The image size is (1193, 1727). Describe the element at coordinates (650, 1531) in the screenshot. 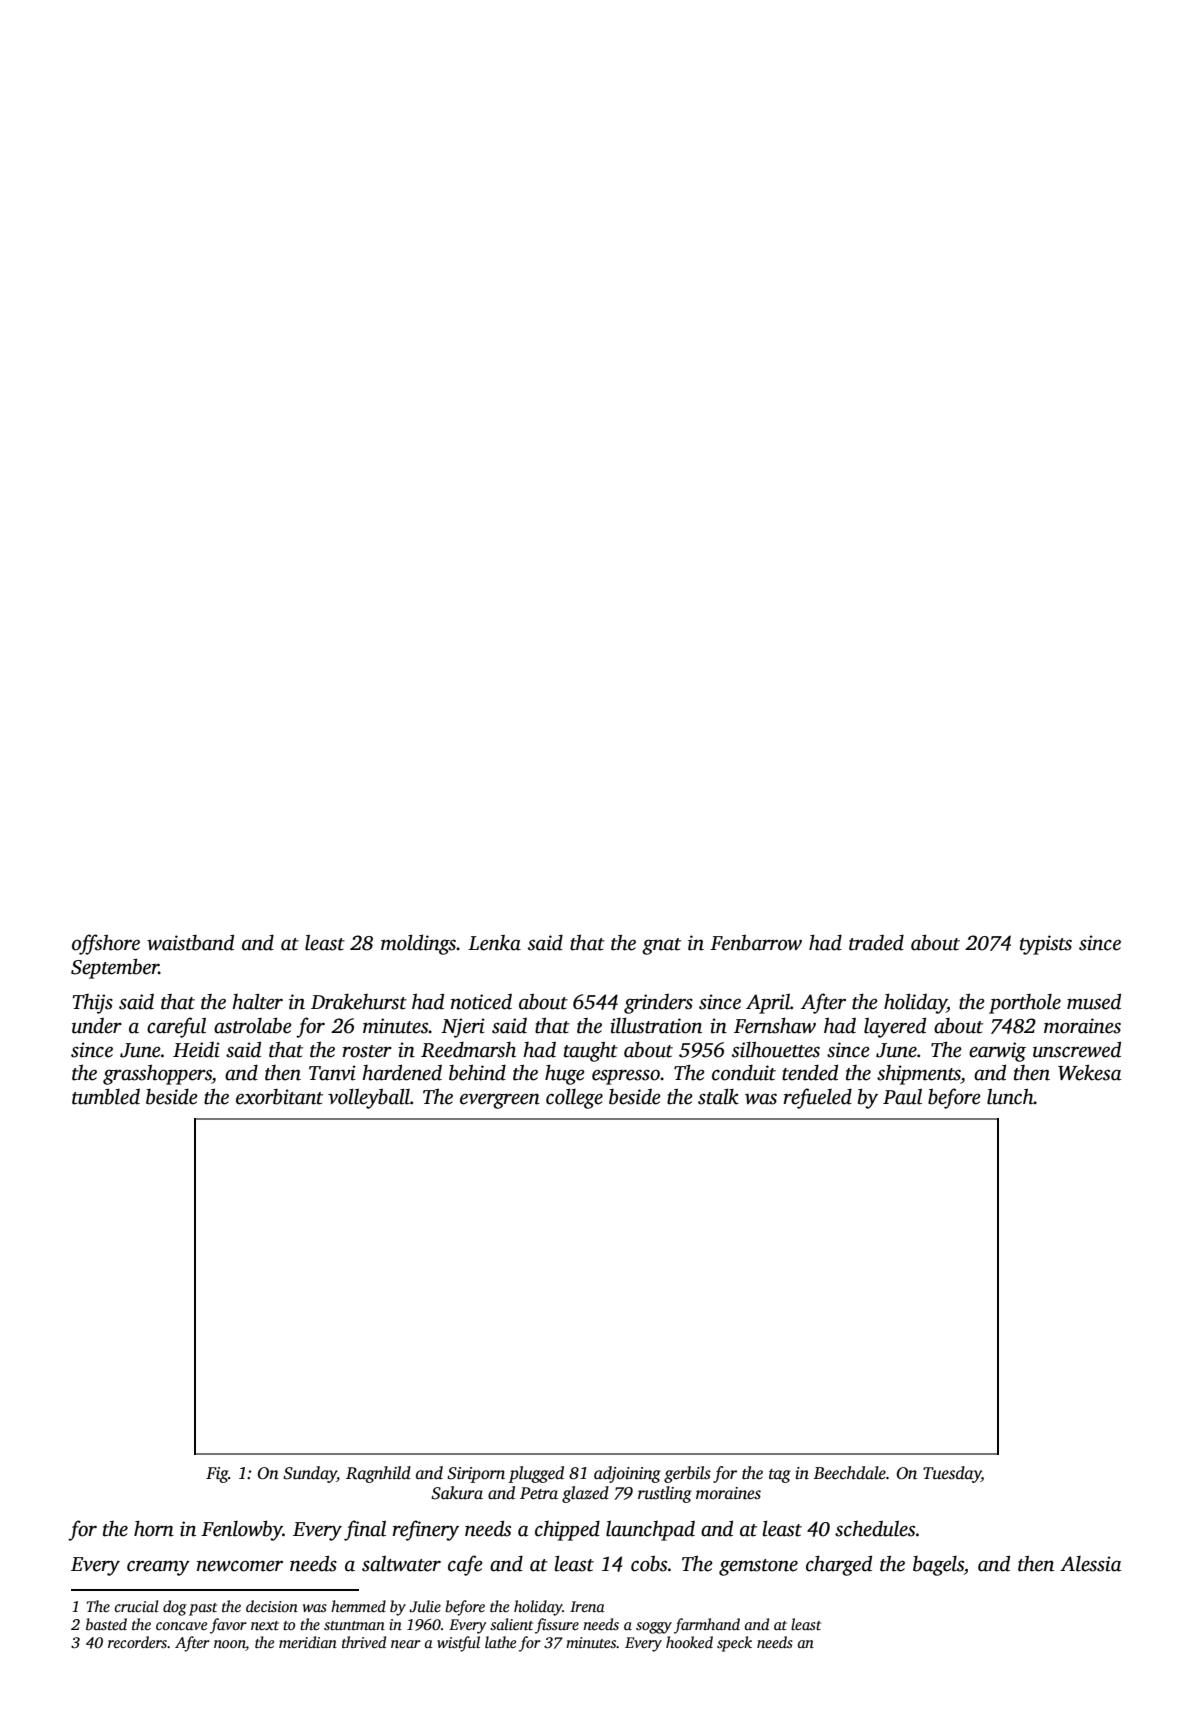

I see `launchpad` at that location.
